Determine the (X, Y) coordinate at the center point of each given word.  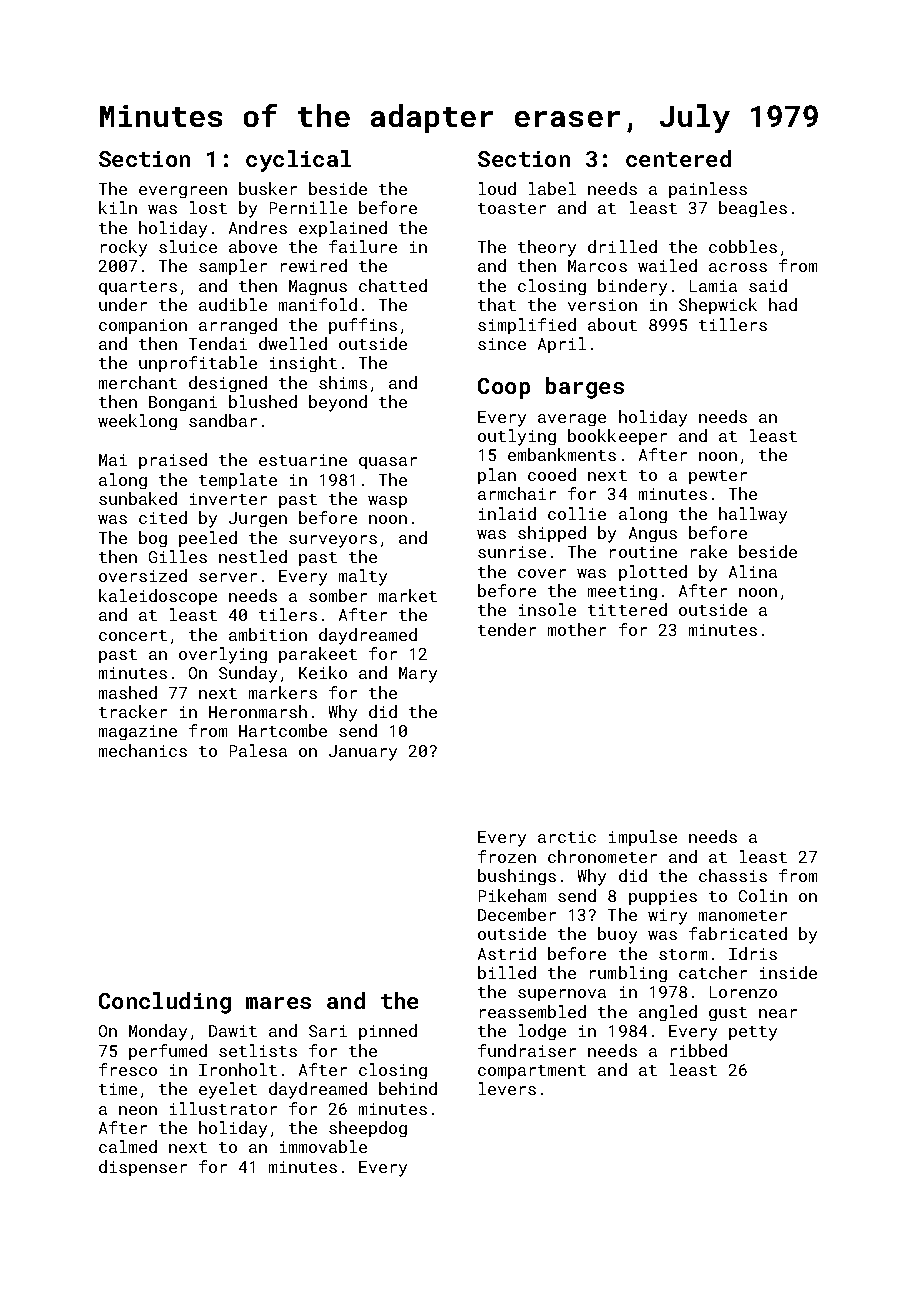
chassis (733, 875)
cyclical (298, 161)
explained (343, 229)
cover (542, 573)
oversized (143, 575)
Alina (753, 571)
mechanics (143, 750)
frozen (507, 856)
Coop (504, 388)
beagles (753, 209)
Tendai (218, 343)
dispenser (143, 1168)
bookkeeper (617, 437)
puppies (663, 897)
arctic (567, 837)
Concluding (165, 1003)
